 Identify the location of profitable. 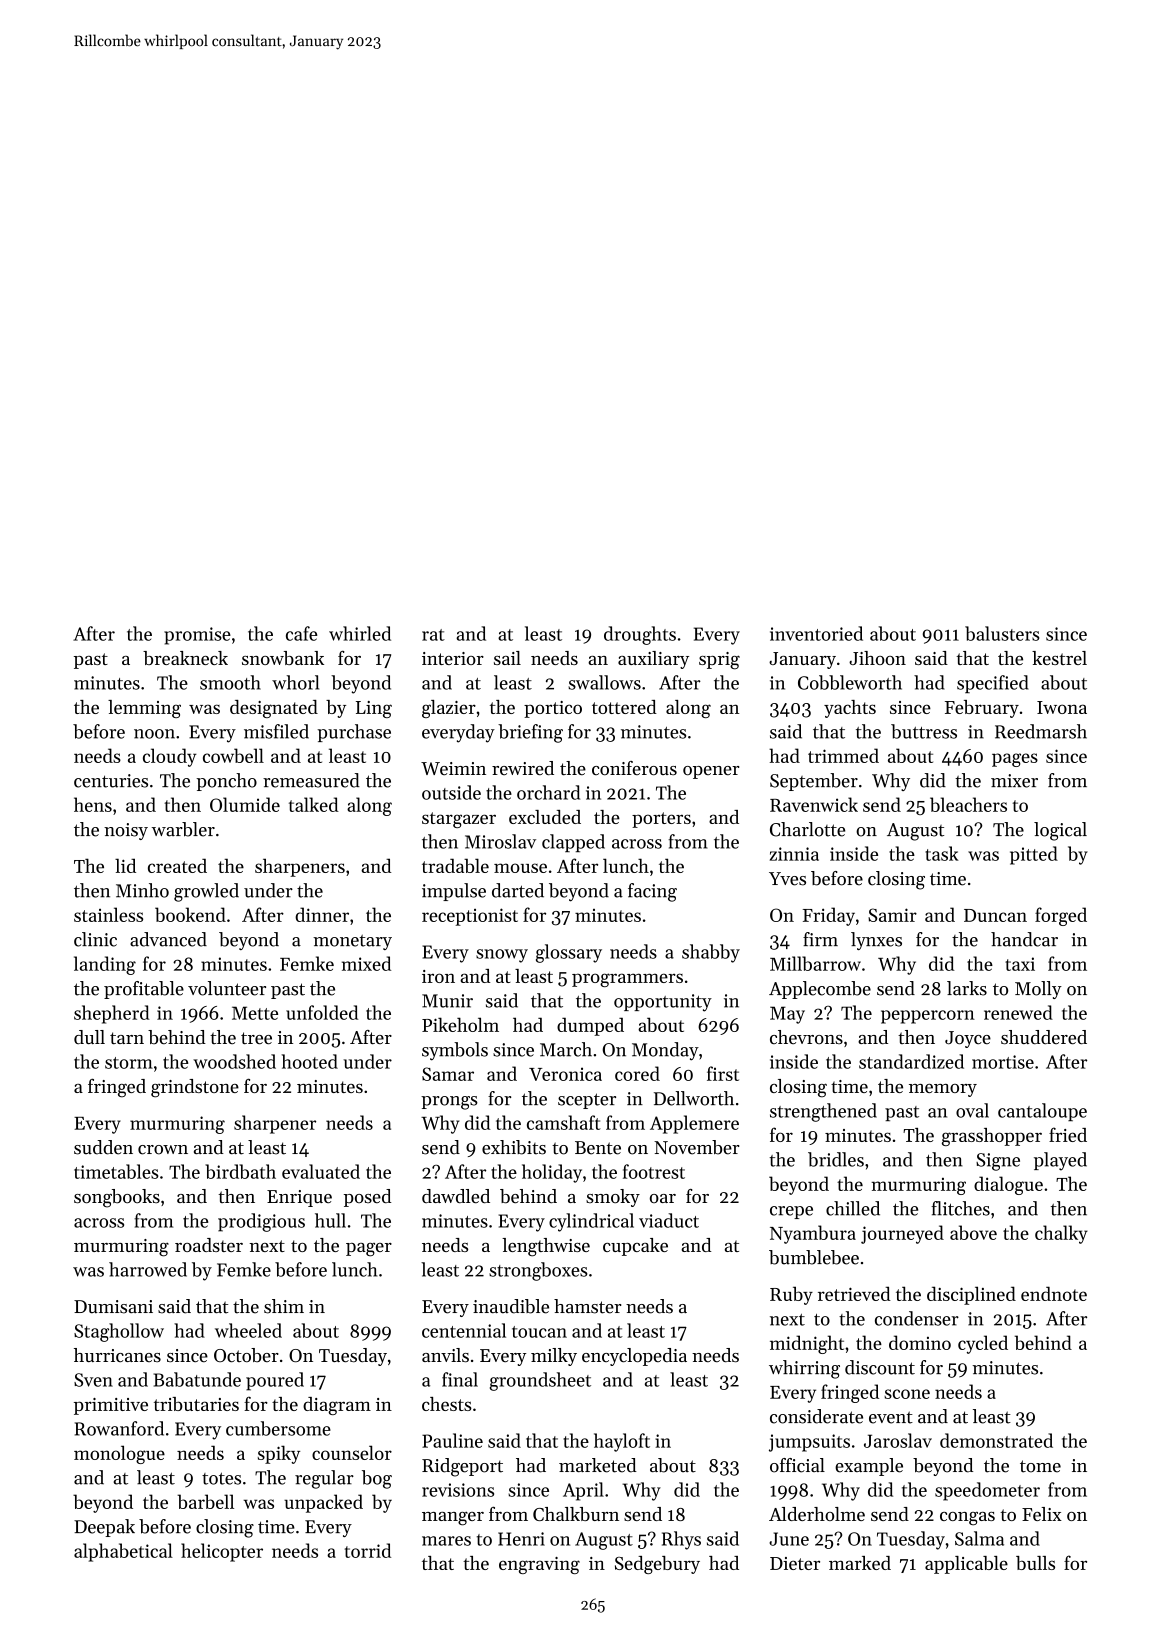
(144, 990).
